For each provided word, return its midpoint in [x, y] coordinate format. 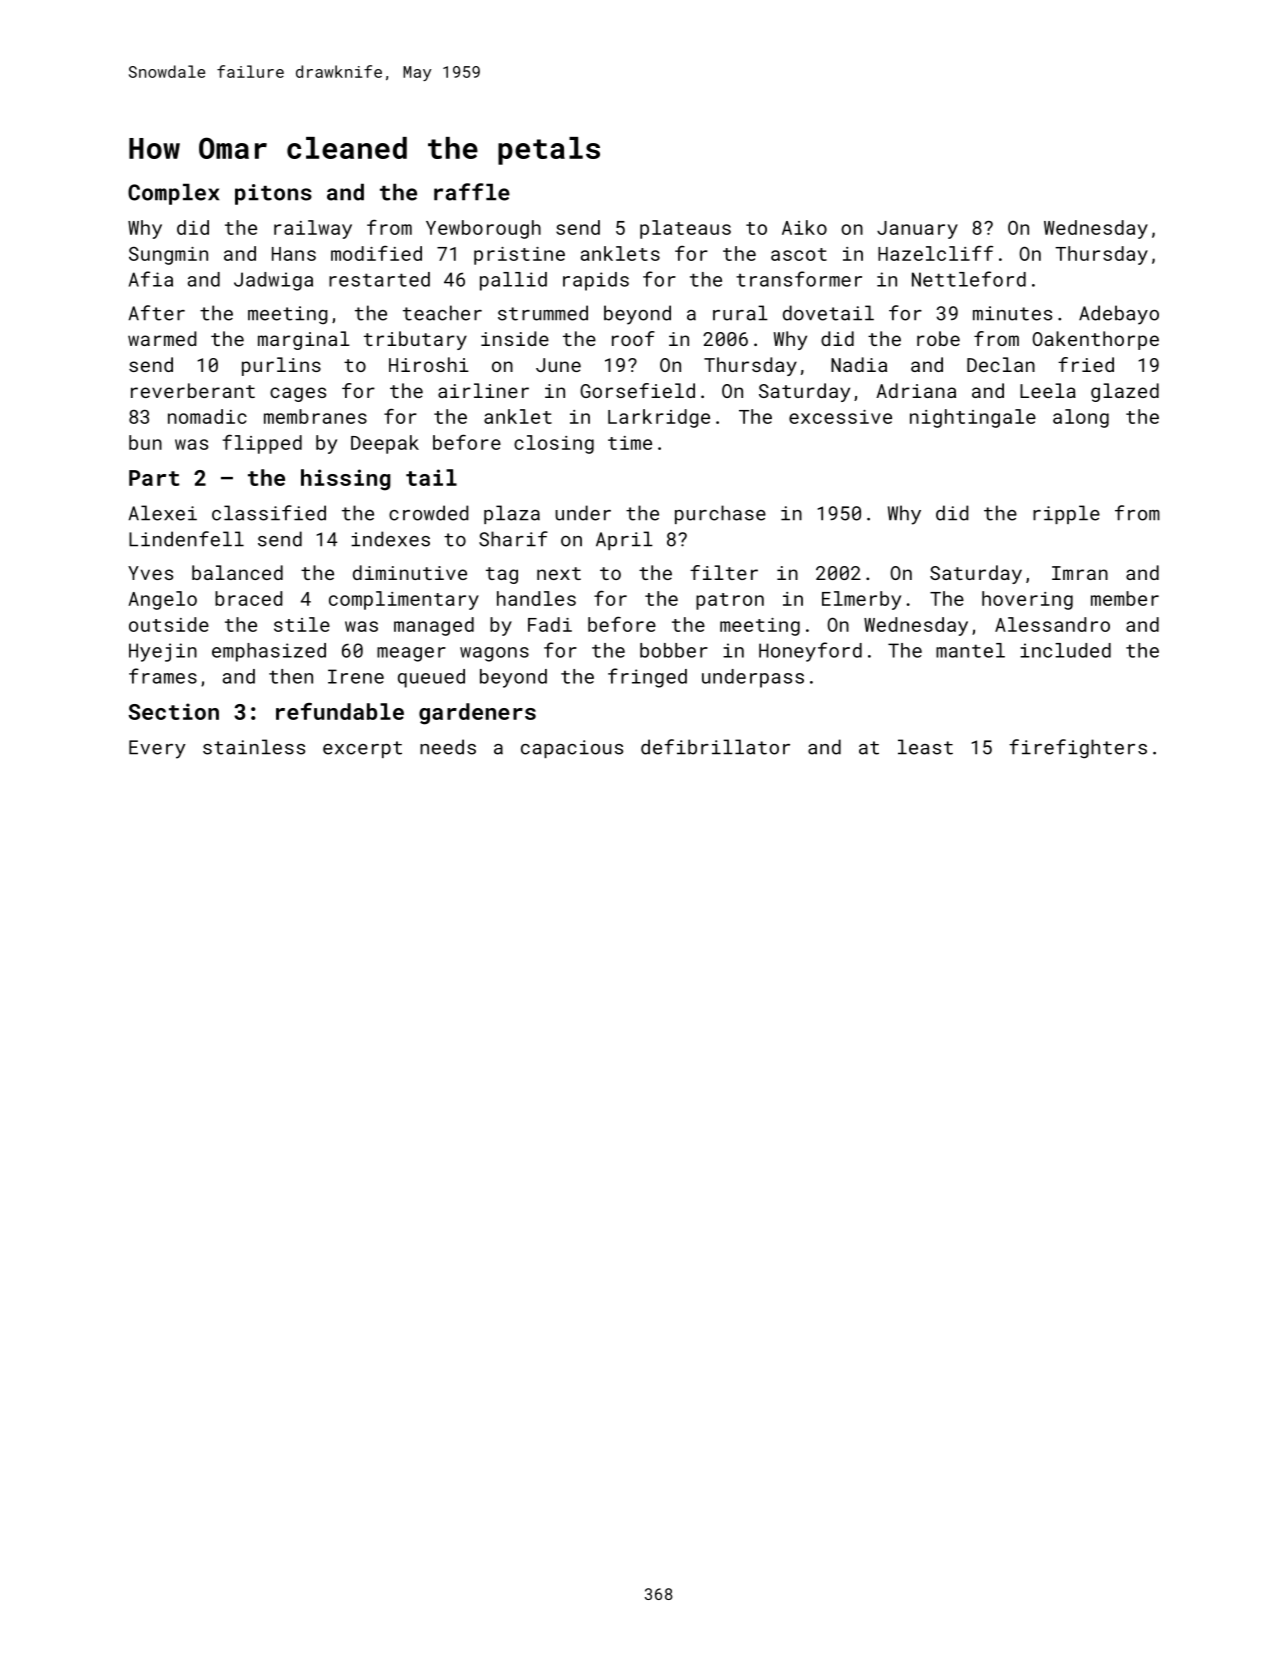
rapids [596, 281]
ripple [1066, 514]
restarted [379, 279]
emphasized [269, 652]
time [630, 443]
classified [269, 513]
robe [938, 338]
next [559, 573]
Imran [1080, 573]
